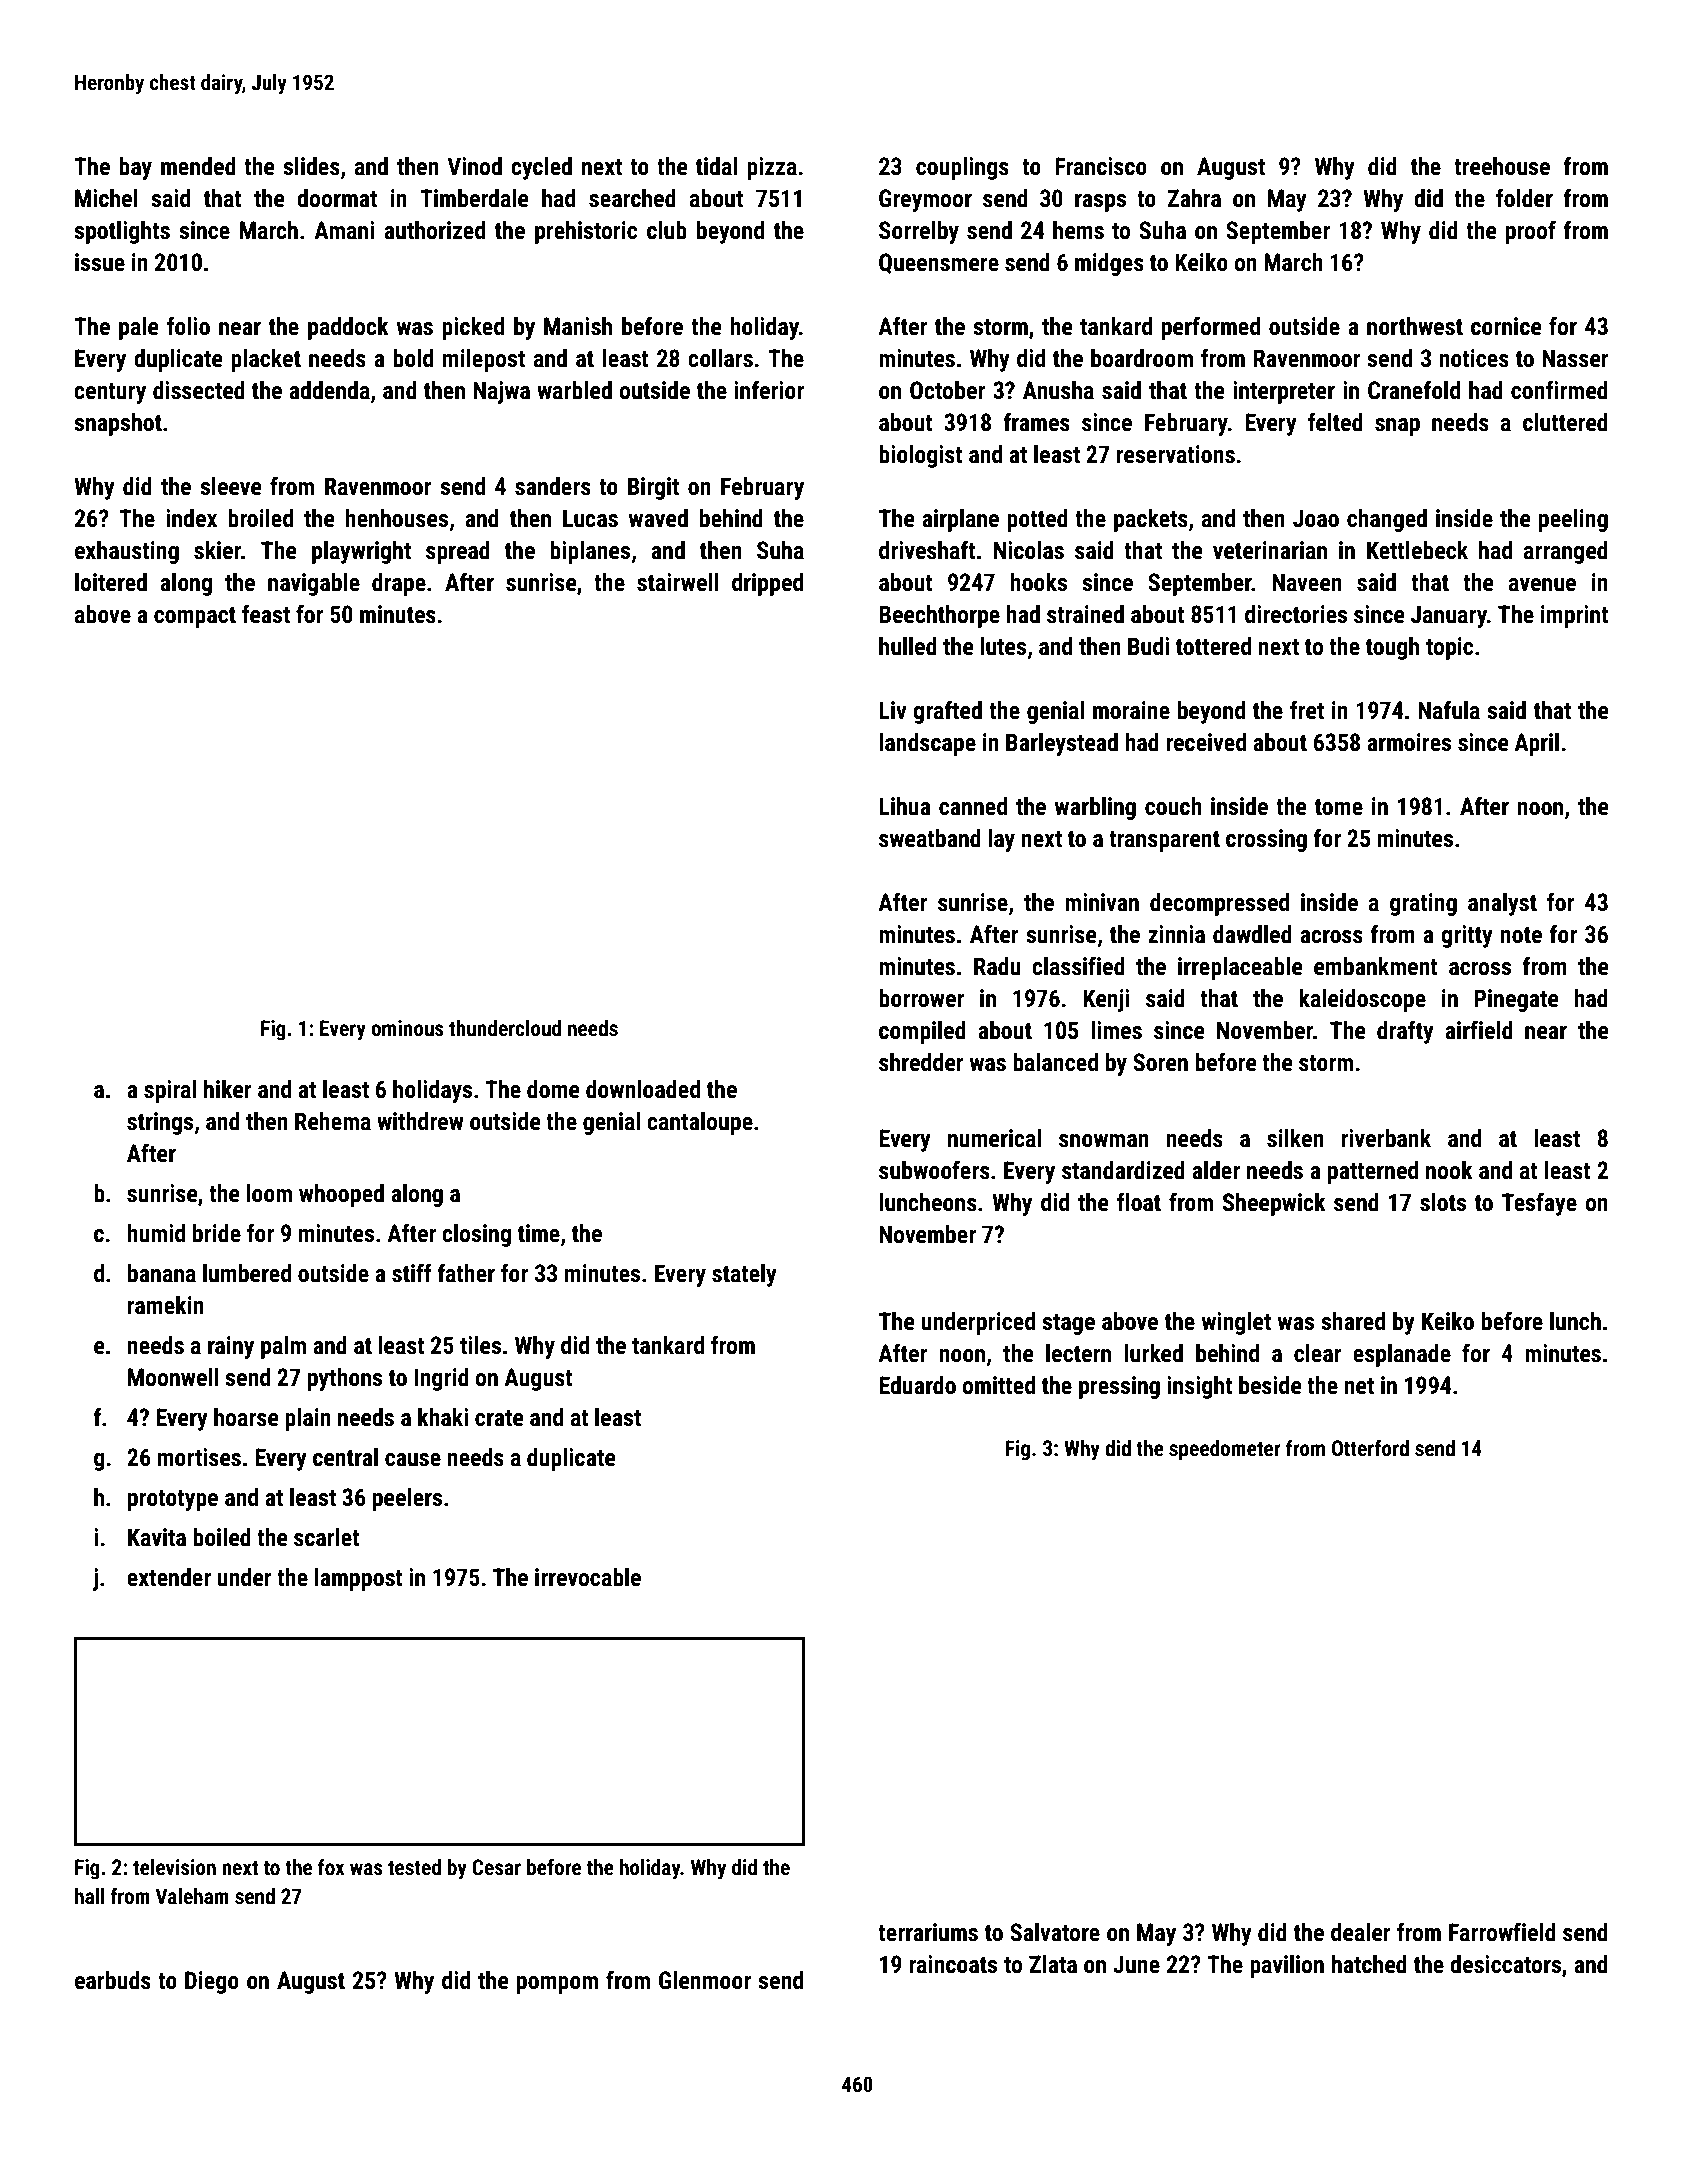 Image resolution: width=1683 pixels, height=2178 pixels. What do you see at coordinates (1194, 198) in the page?
I see `Zahra` at bounding box center [1194, 198].
